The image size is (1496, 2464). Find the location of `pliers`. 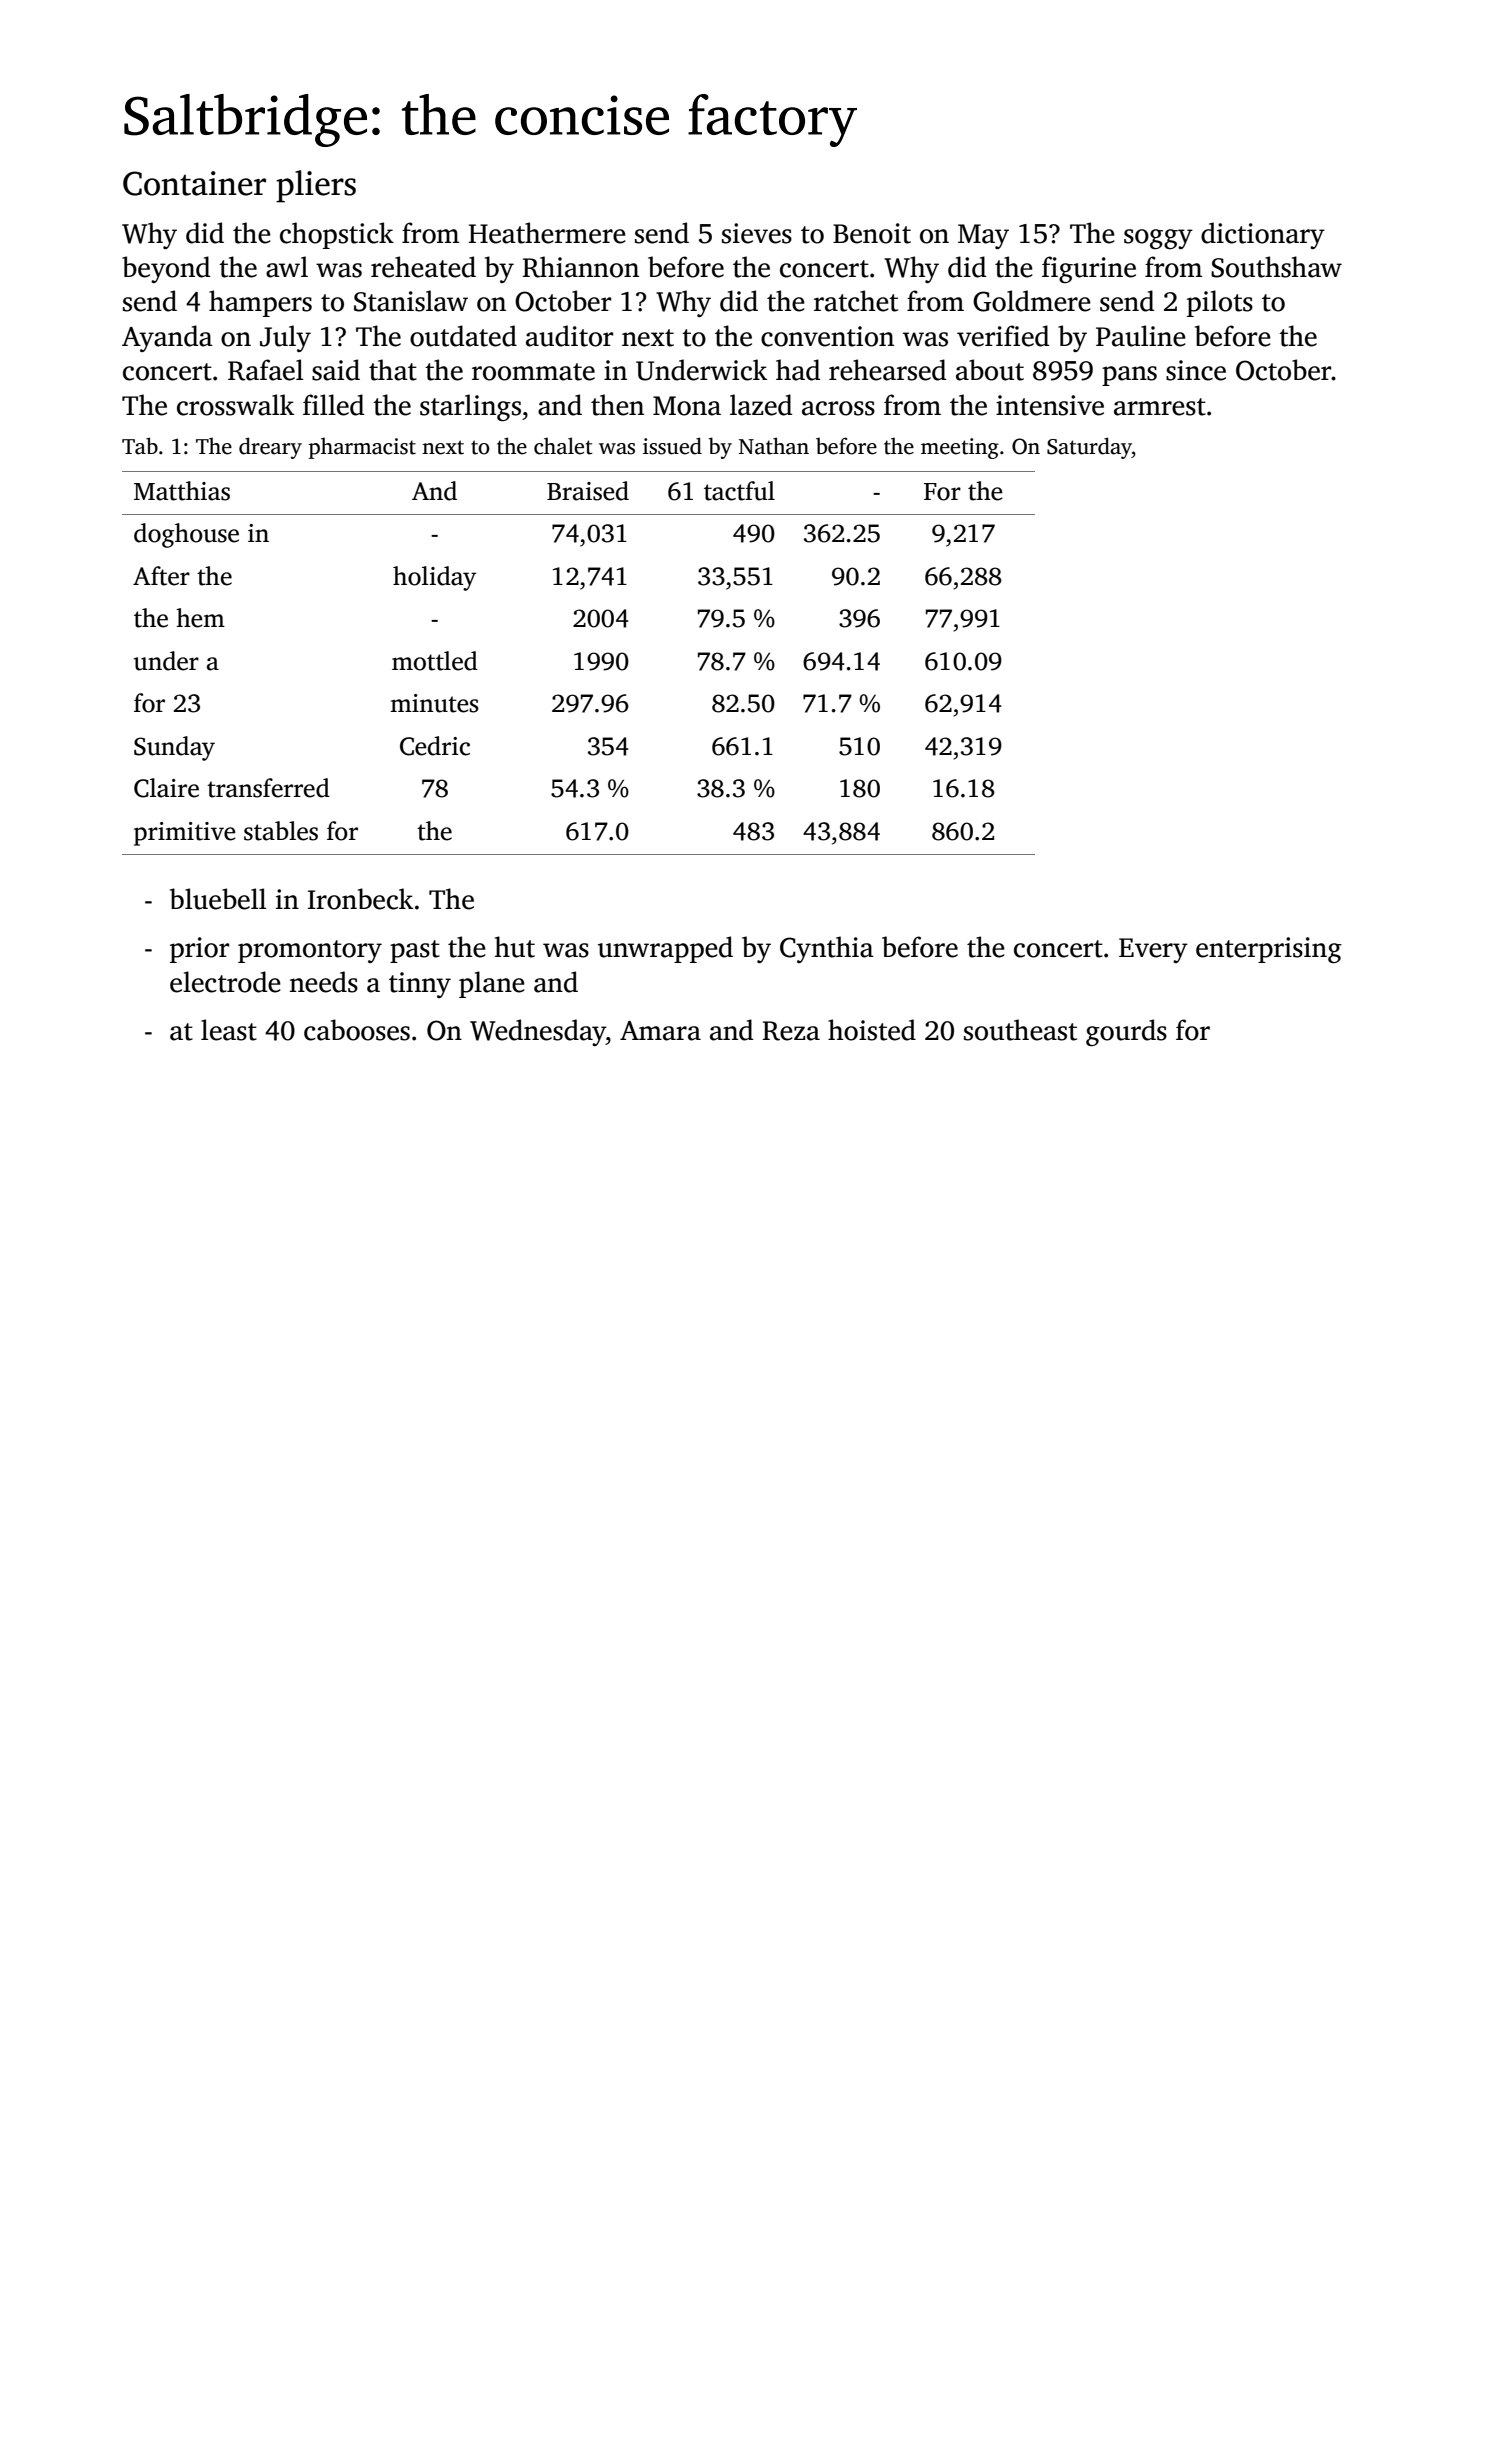

pliers is located at coordinates (316, 186).
